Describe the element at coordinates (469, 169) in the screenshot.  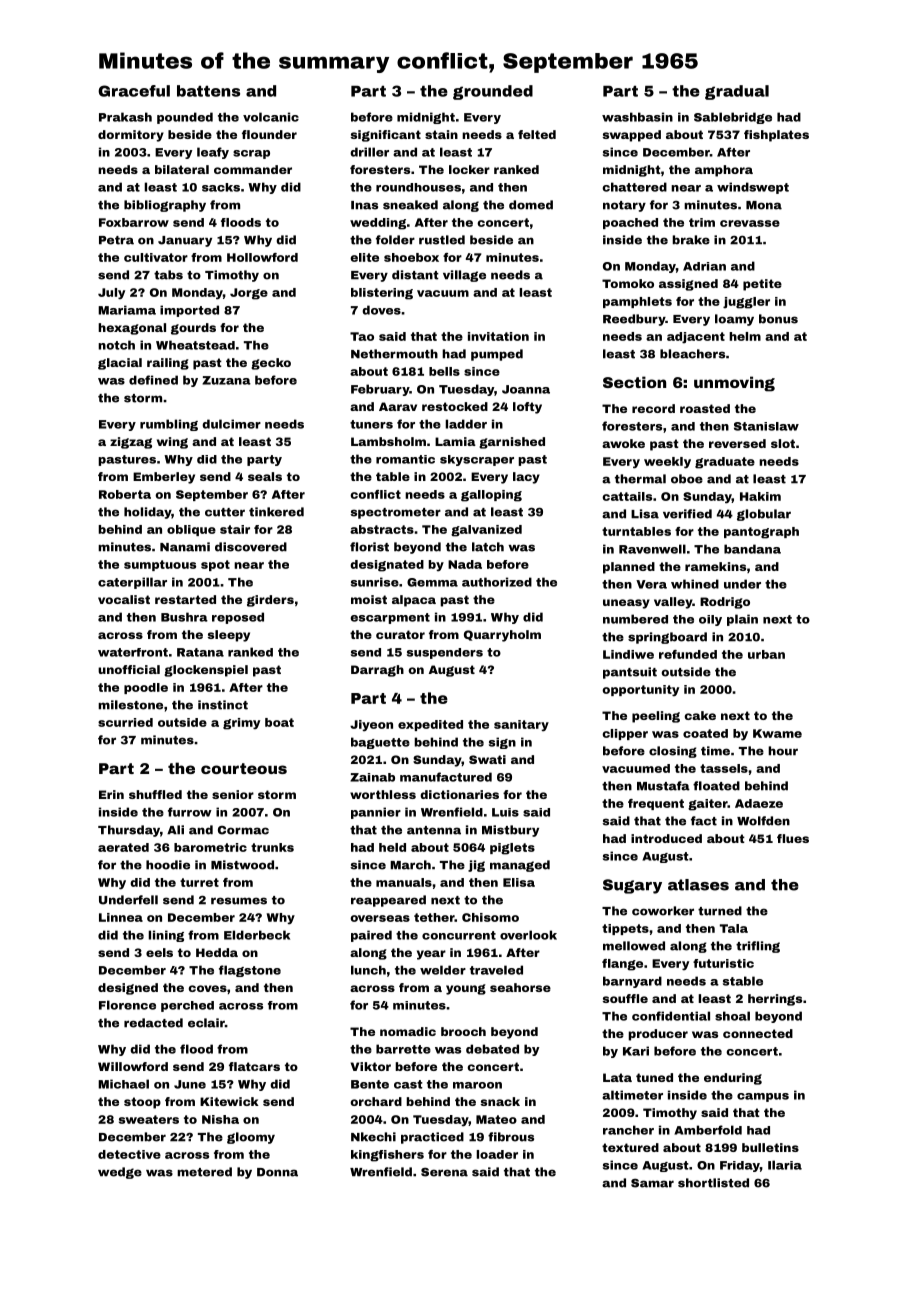
I see `locker` at that location.
